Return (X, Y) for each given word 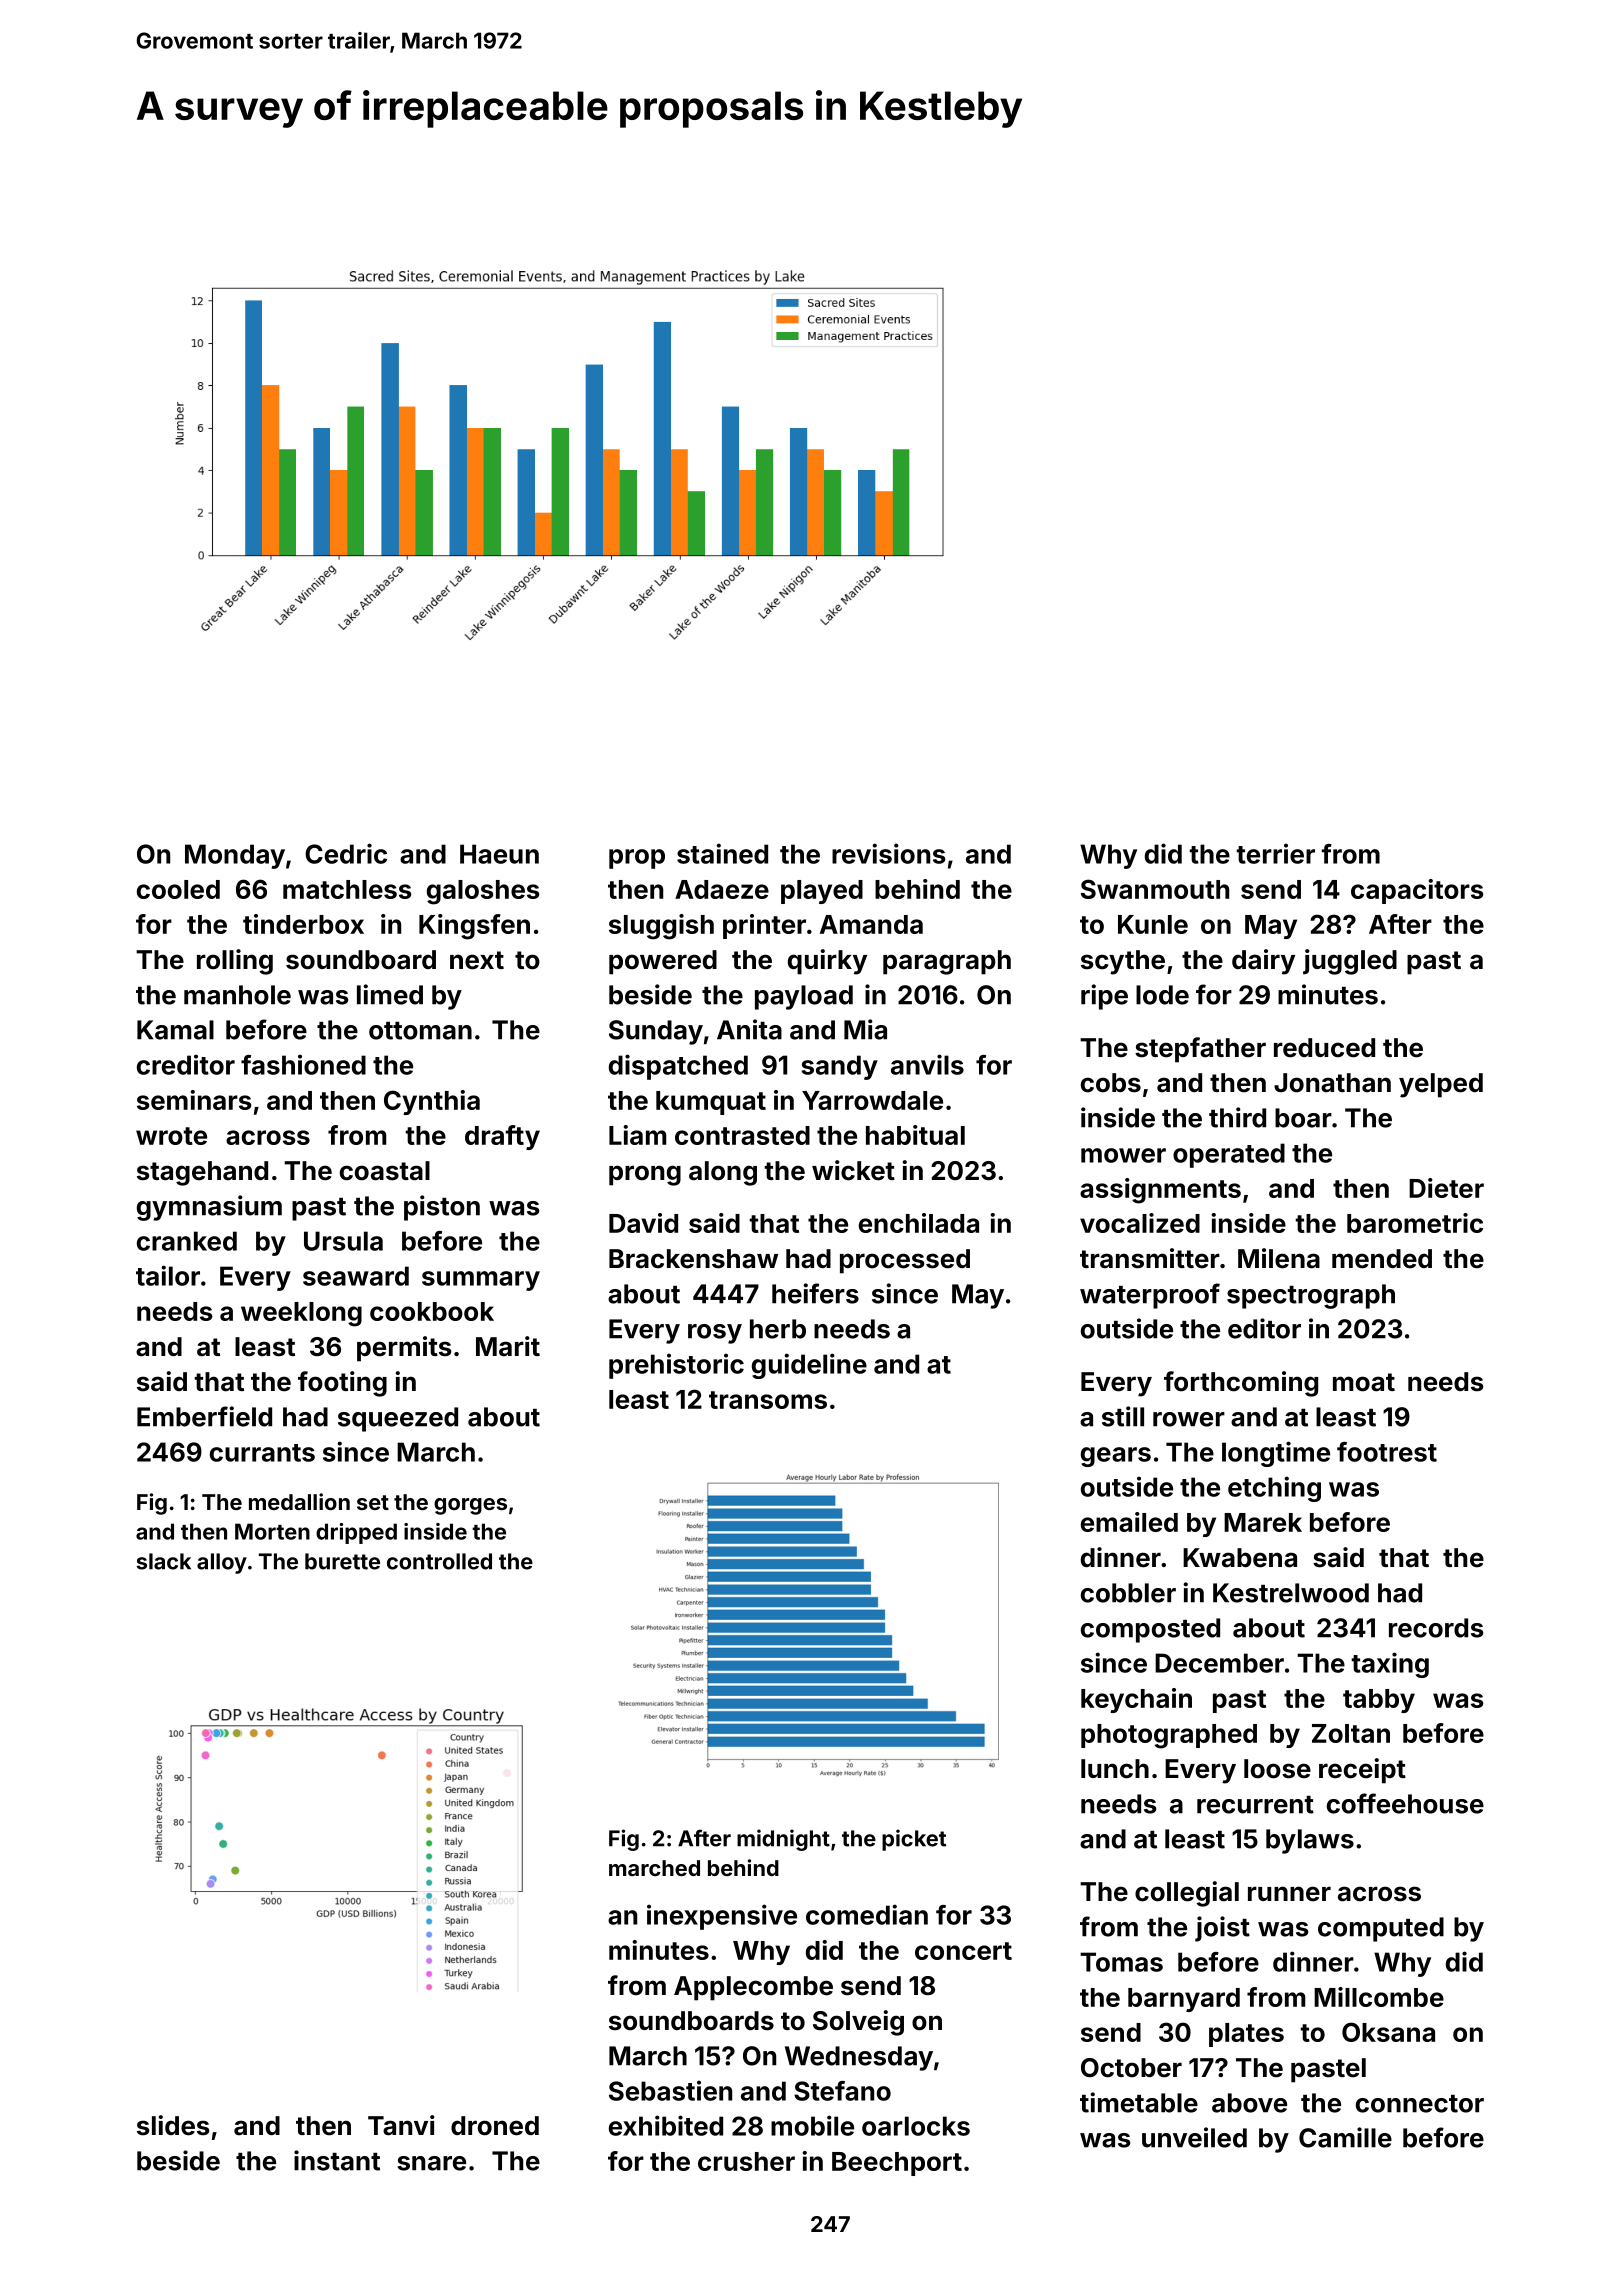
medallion (299, 1501)
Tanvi (401, 2125)
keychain (1136, 1700)
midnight (783, 1840)
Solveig (858, 2023)
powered (663, 962)
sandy (839, 1067)
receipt (1362, 1771)
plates (1246, 2035)
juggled (1350, 962)
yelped (1441, 1085)
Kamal (175, 1030)
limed (390, 994)
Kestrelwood (1291, 1593)
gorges (470, 1506)
